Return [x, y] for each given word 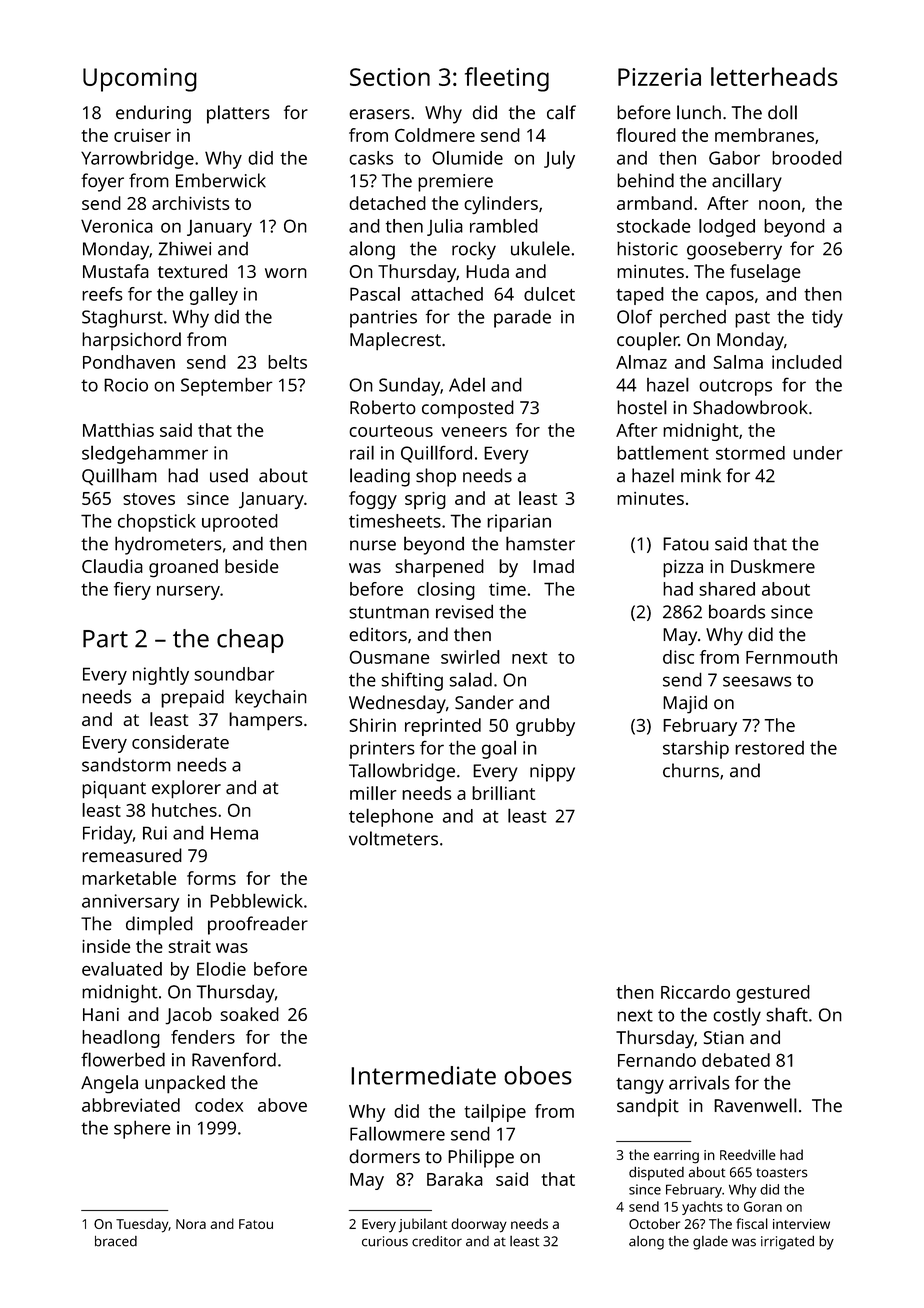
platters [238, 114]
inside [106, 946]
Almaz [641, 362]
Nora [191, 1224]
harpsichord [131, 341]
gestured [773, 994]
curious [385, 1241]
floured [646, 135]
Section [390, 77]
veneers [474, 432]
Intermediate [423, 1075]
